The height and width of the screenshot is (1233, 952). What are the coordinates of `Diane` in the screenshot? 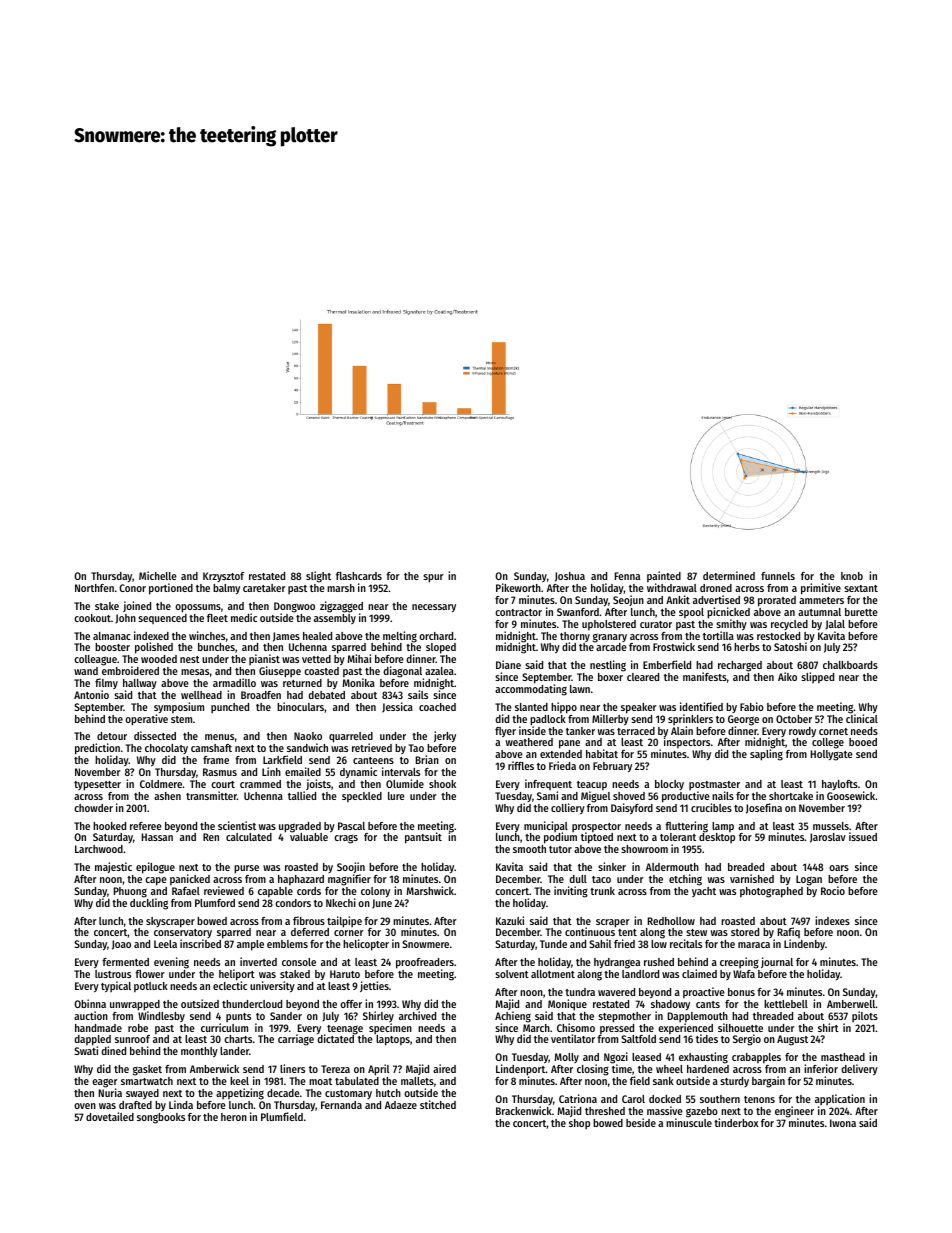 It's located at (508, 664).
